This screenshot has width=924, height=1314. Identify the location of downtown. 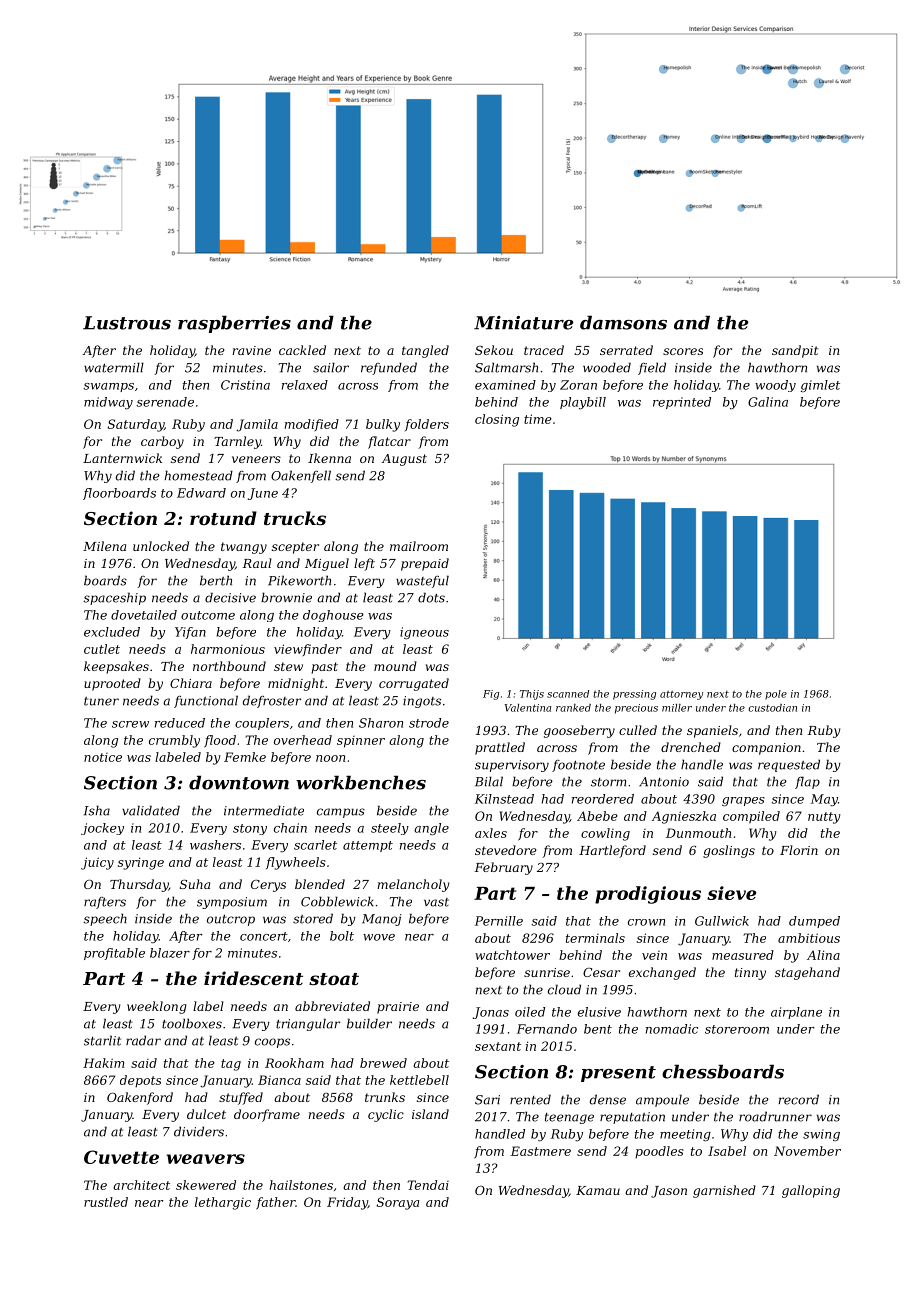
(239, 782).
